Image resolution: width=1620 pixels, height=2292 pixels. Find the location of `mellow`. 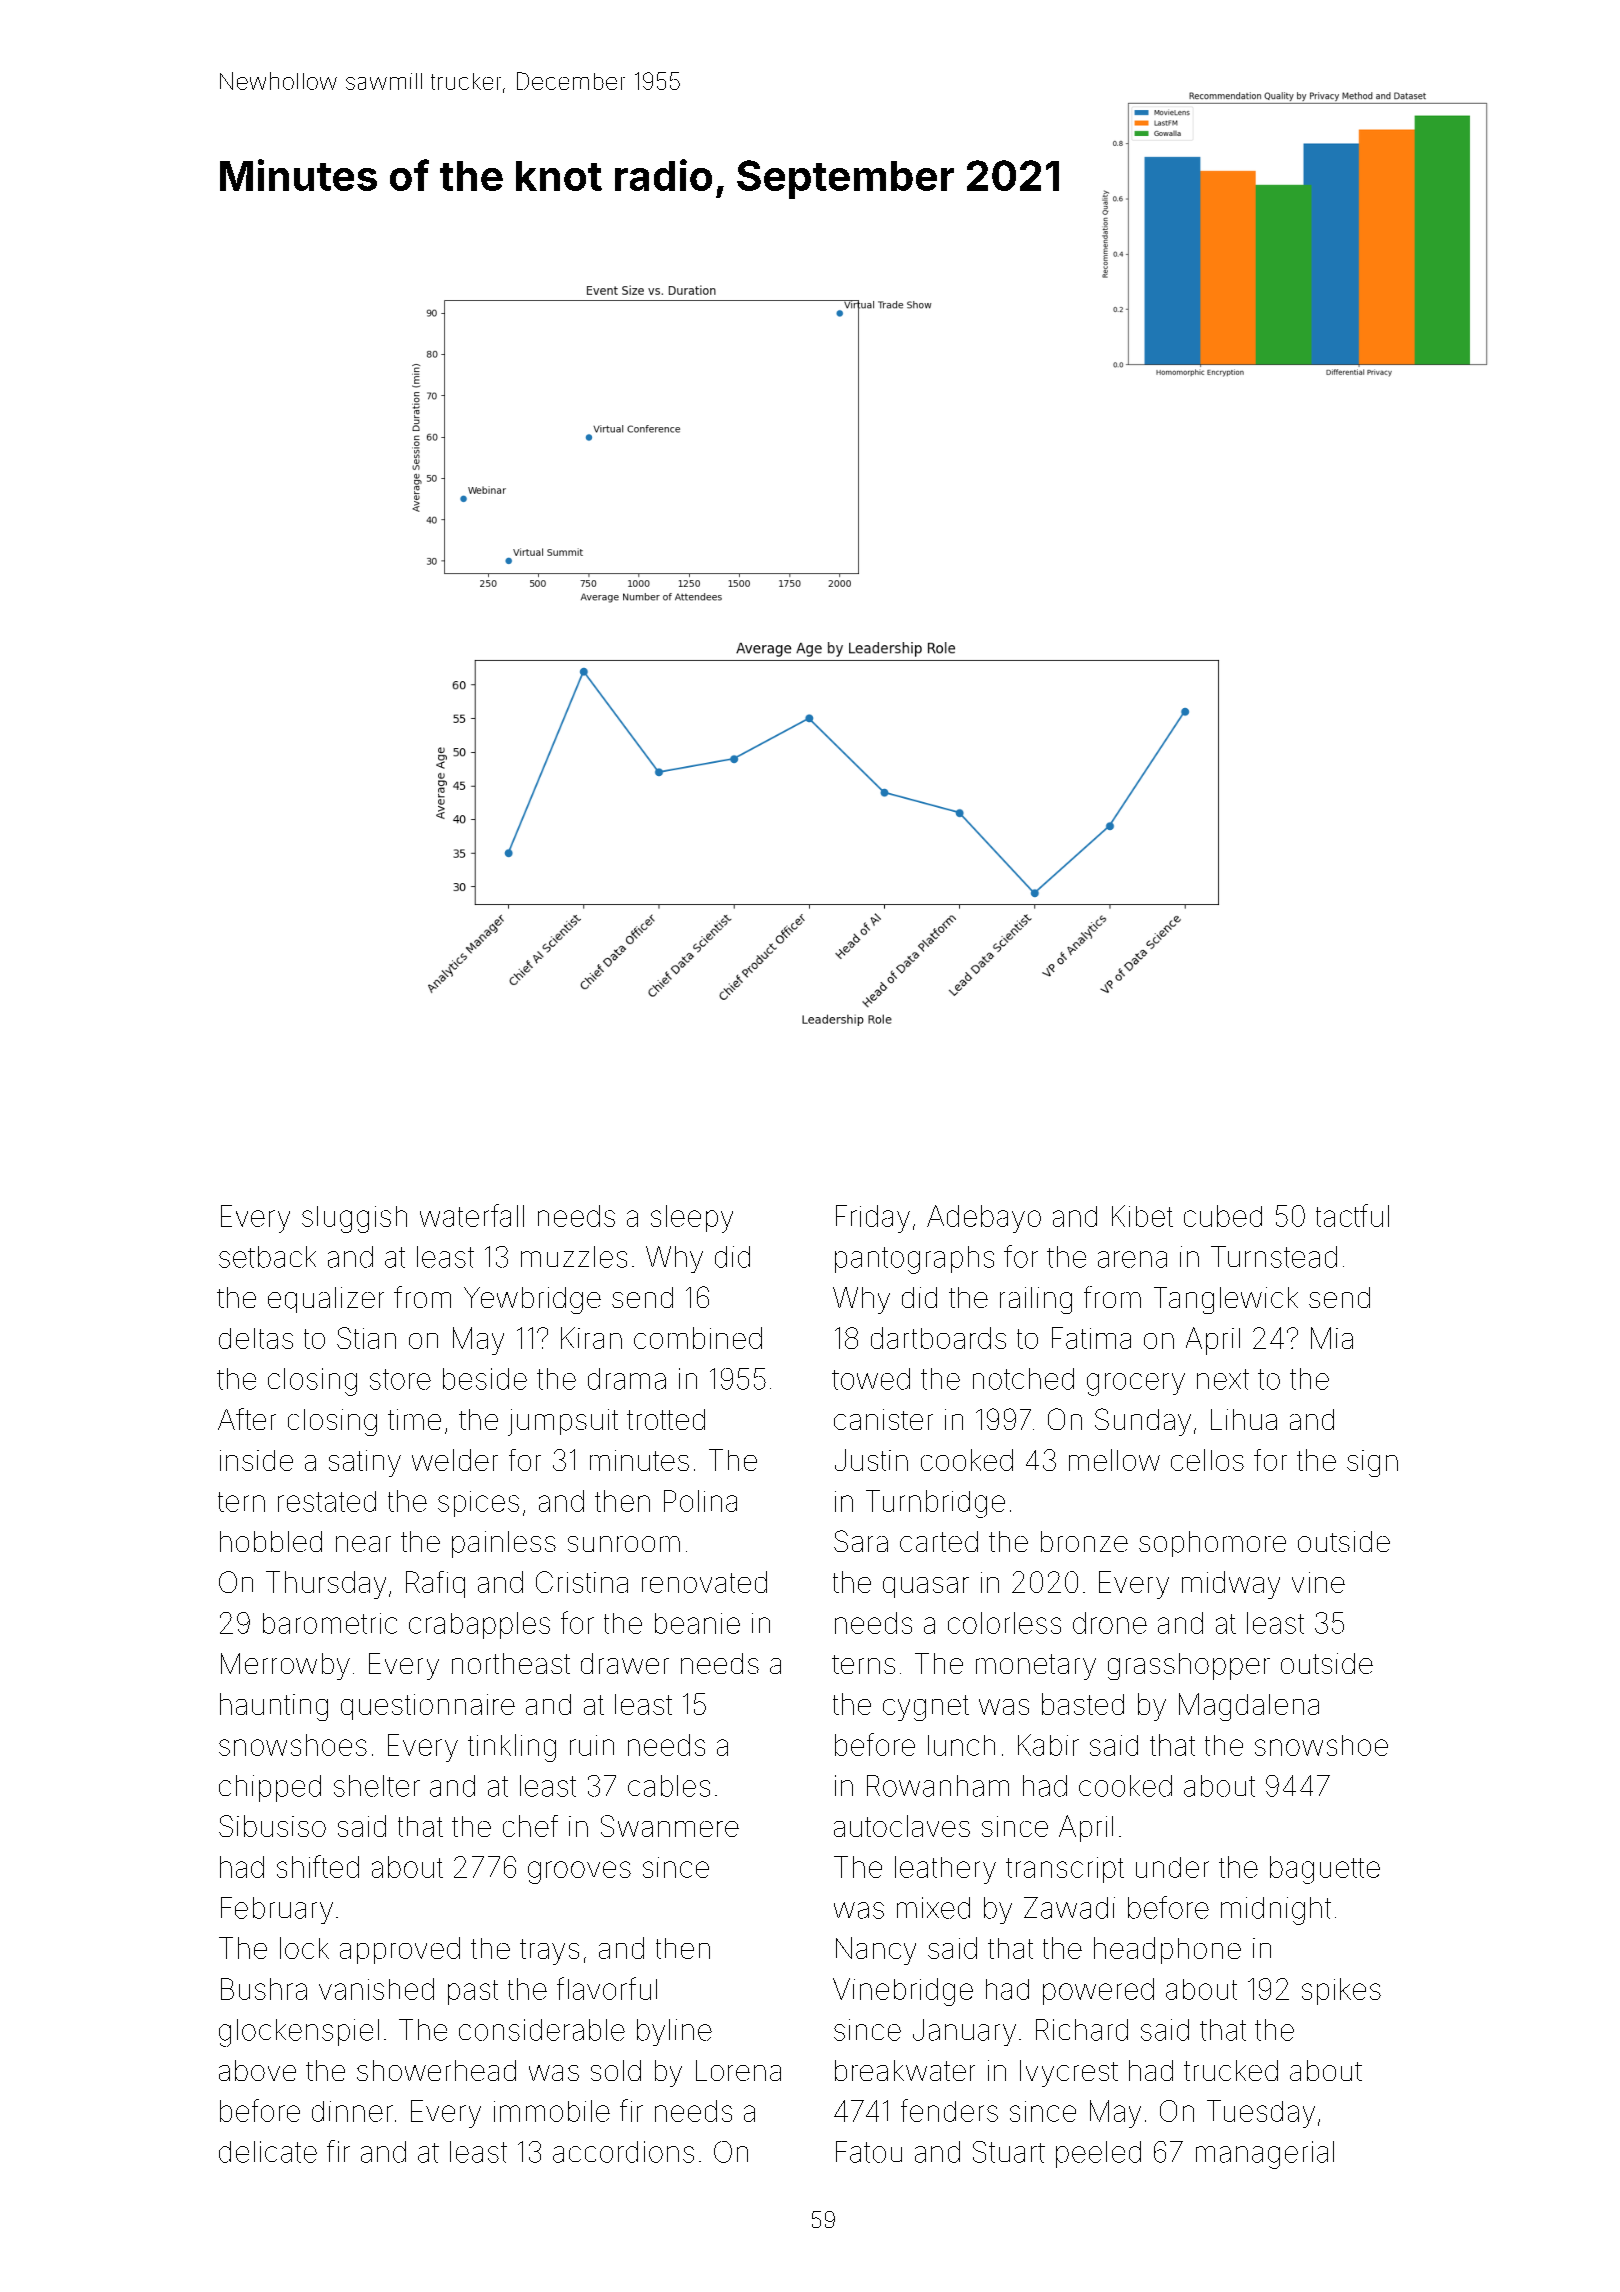

mellow is located at coordinates (1114, 1460).
